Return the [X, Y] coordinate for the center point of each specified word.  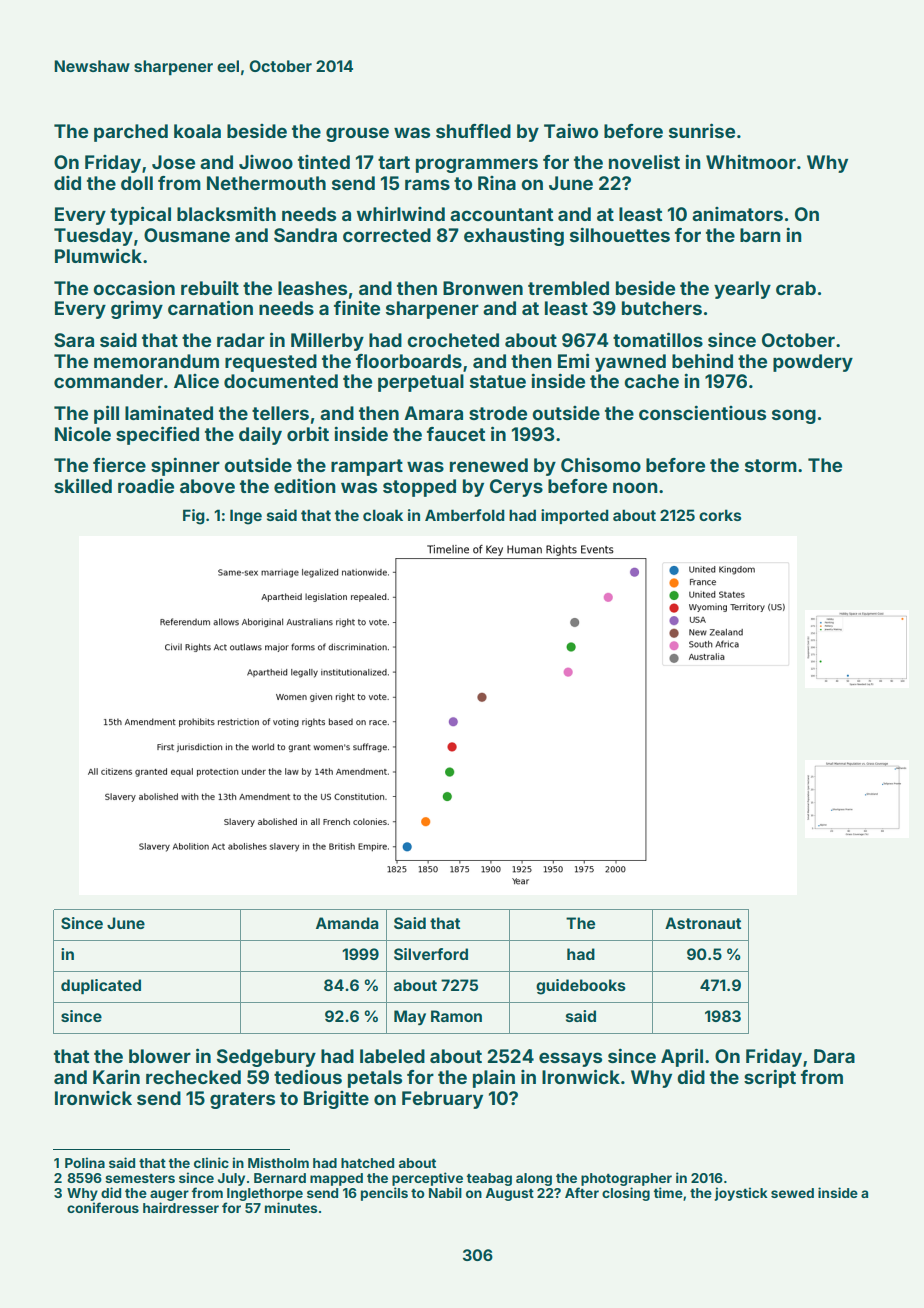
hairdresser [181, 1207]
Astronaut [703, 923]
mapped [336, 1179]
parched [131, 133]
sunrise [702, 130]
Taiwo [571, 130]
